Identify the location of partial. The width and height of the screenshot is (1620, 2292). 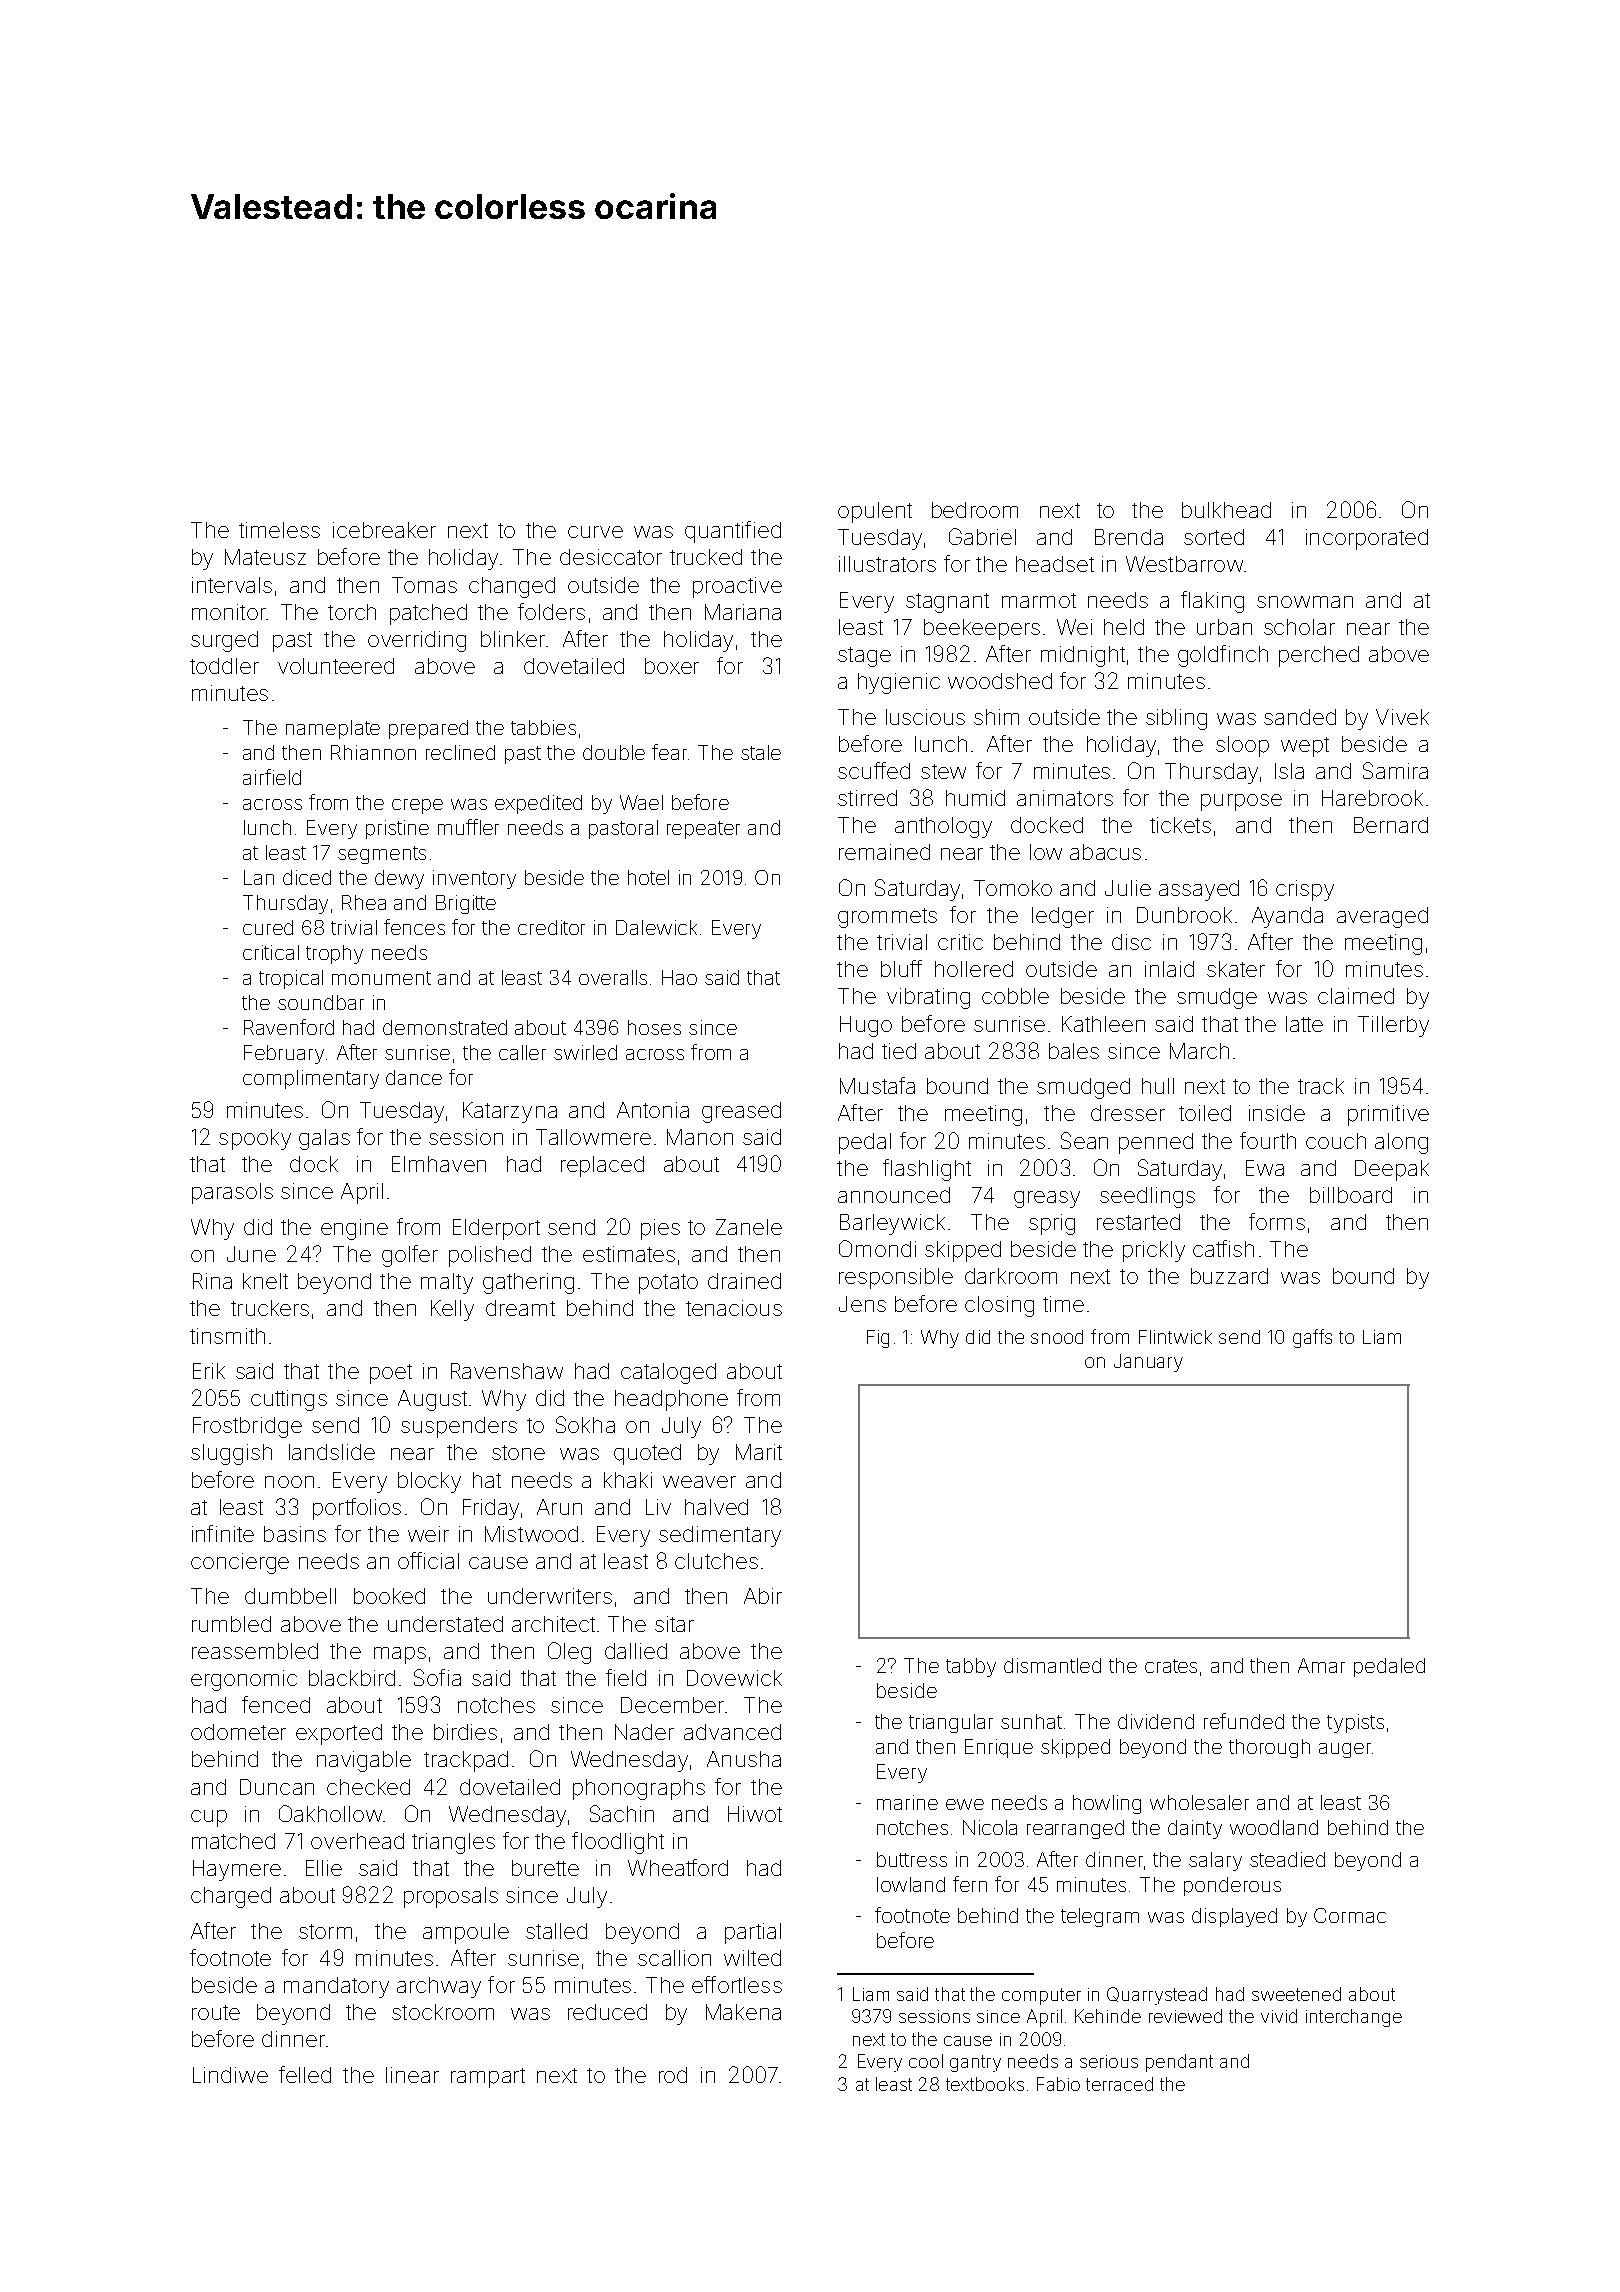
(753, 1933).
